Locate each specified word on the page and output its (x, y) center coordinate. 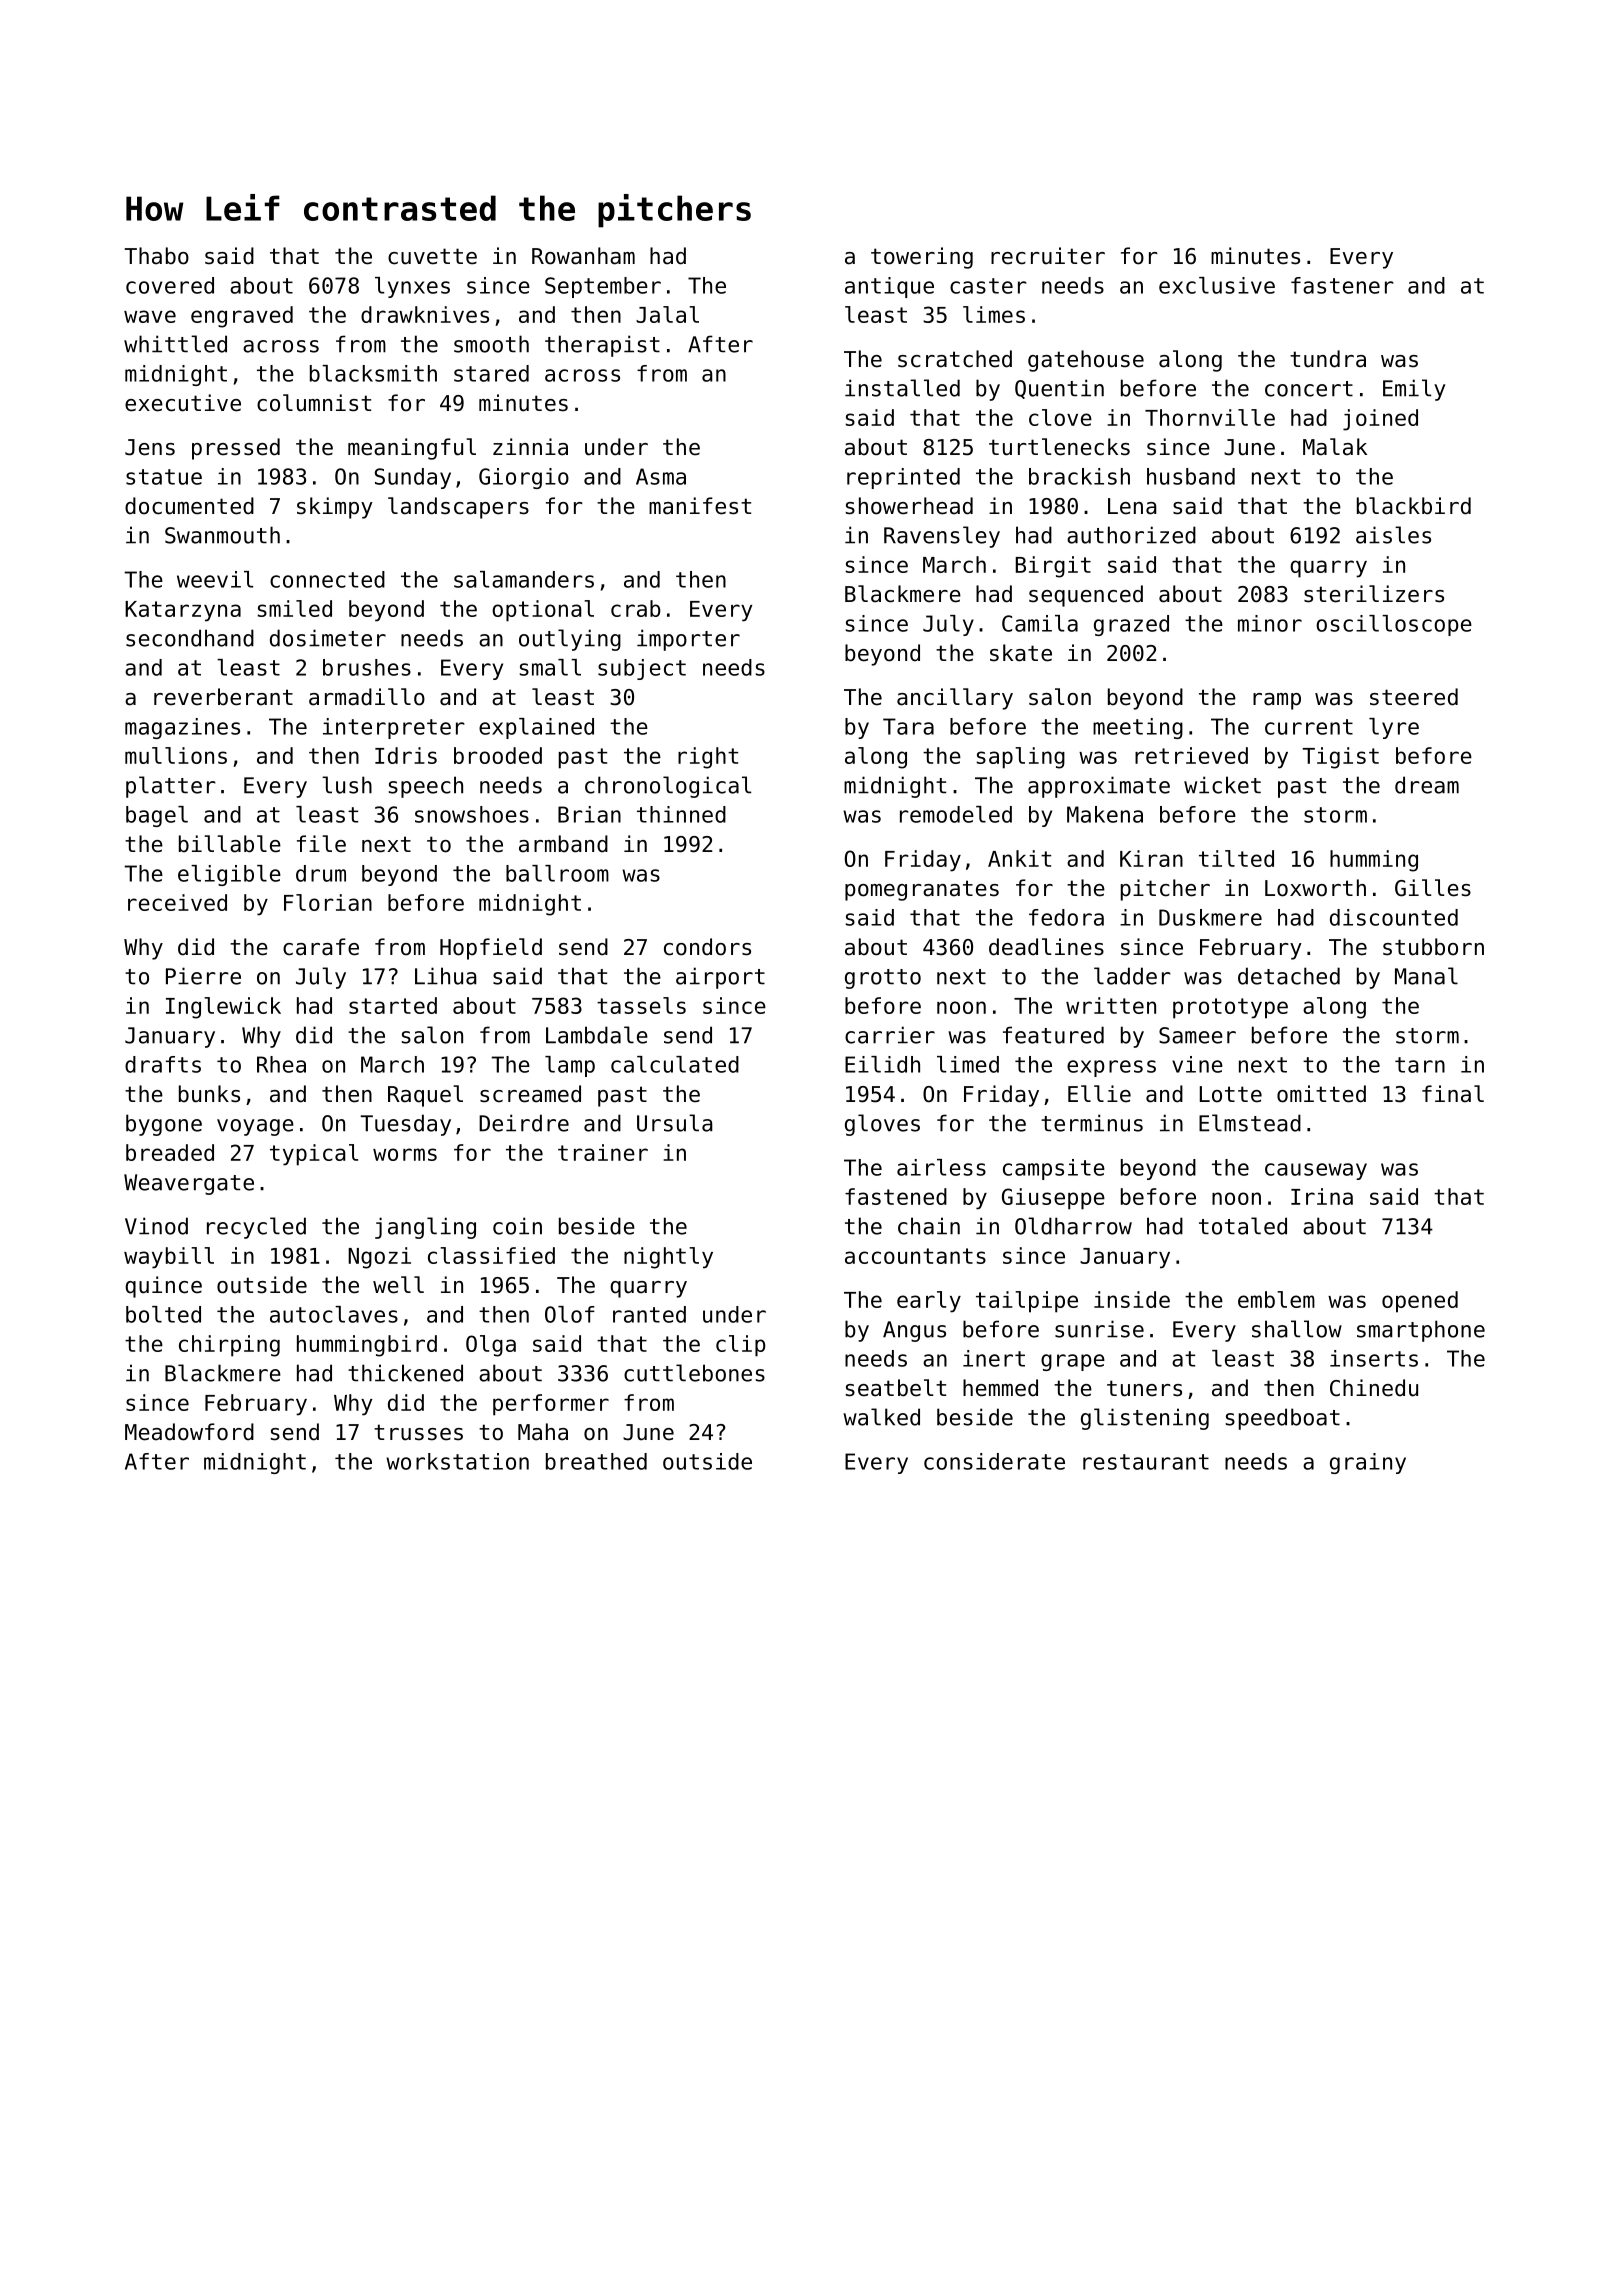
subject (642, 669)
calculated (675, 1064)
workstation (457, 1461)
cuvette (432, 256)
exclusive (1217, 285)
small (550, 667)
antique (889, 287)
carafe (321, 947)
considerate (994, 1461)
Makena (1105, 814)
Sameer (1197, 1035)
